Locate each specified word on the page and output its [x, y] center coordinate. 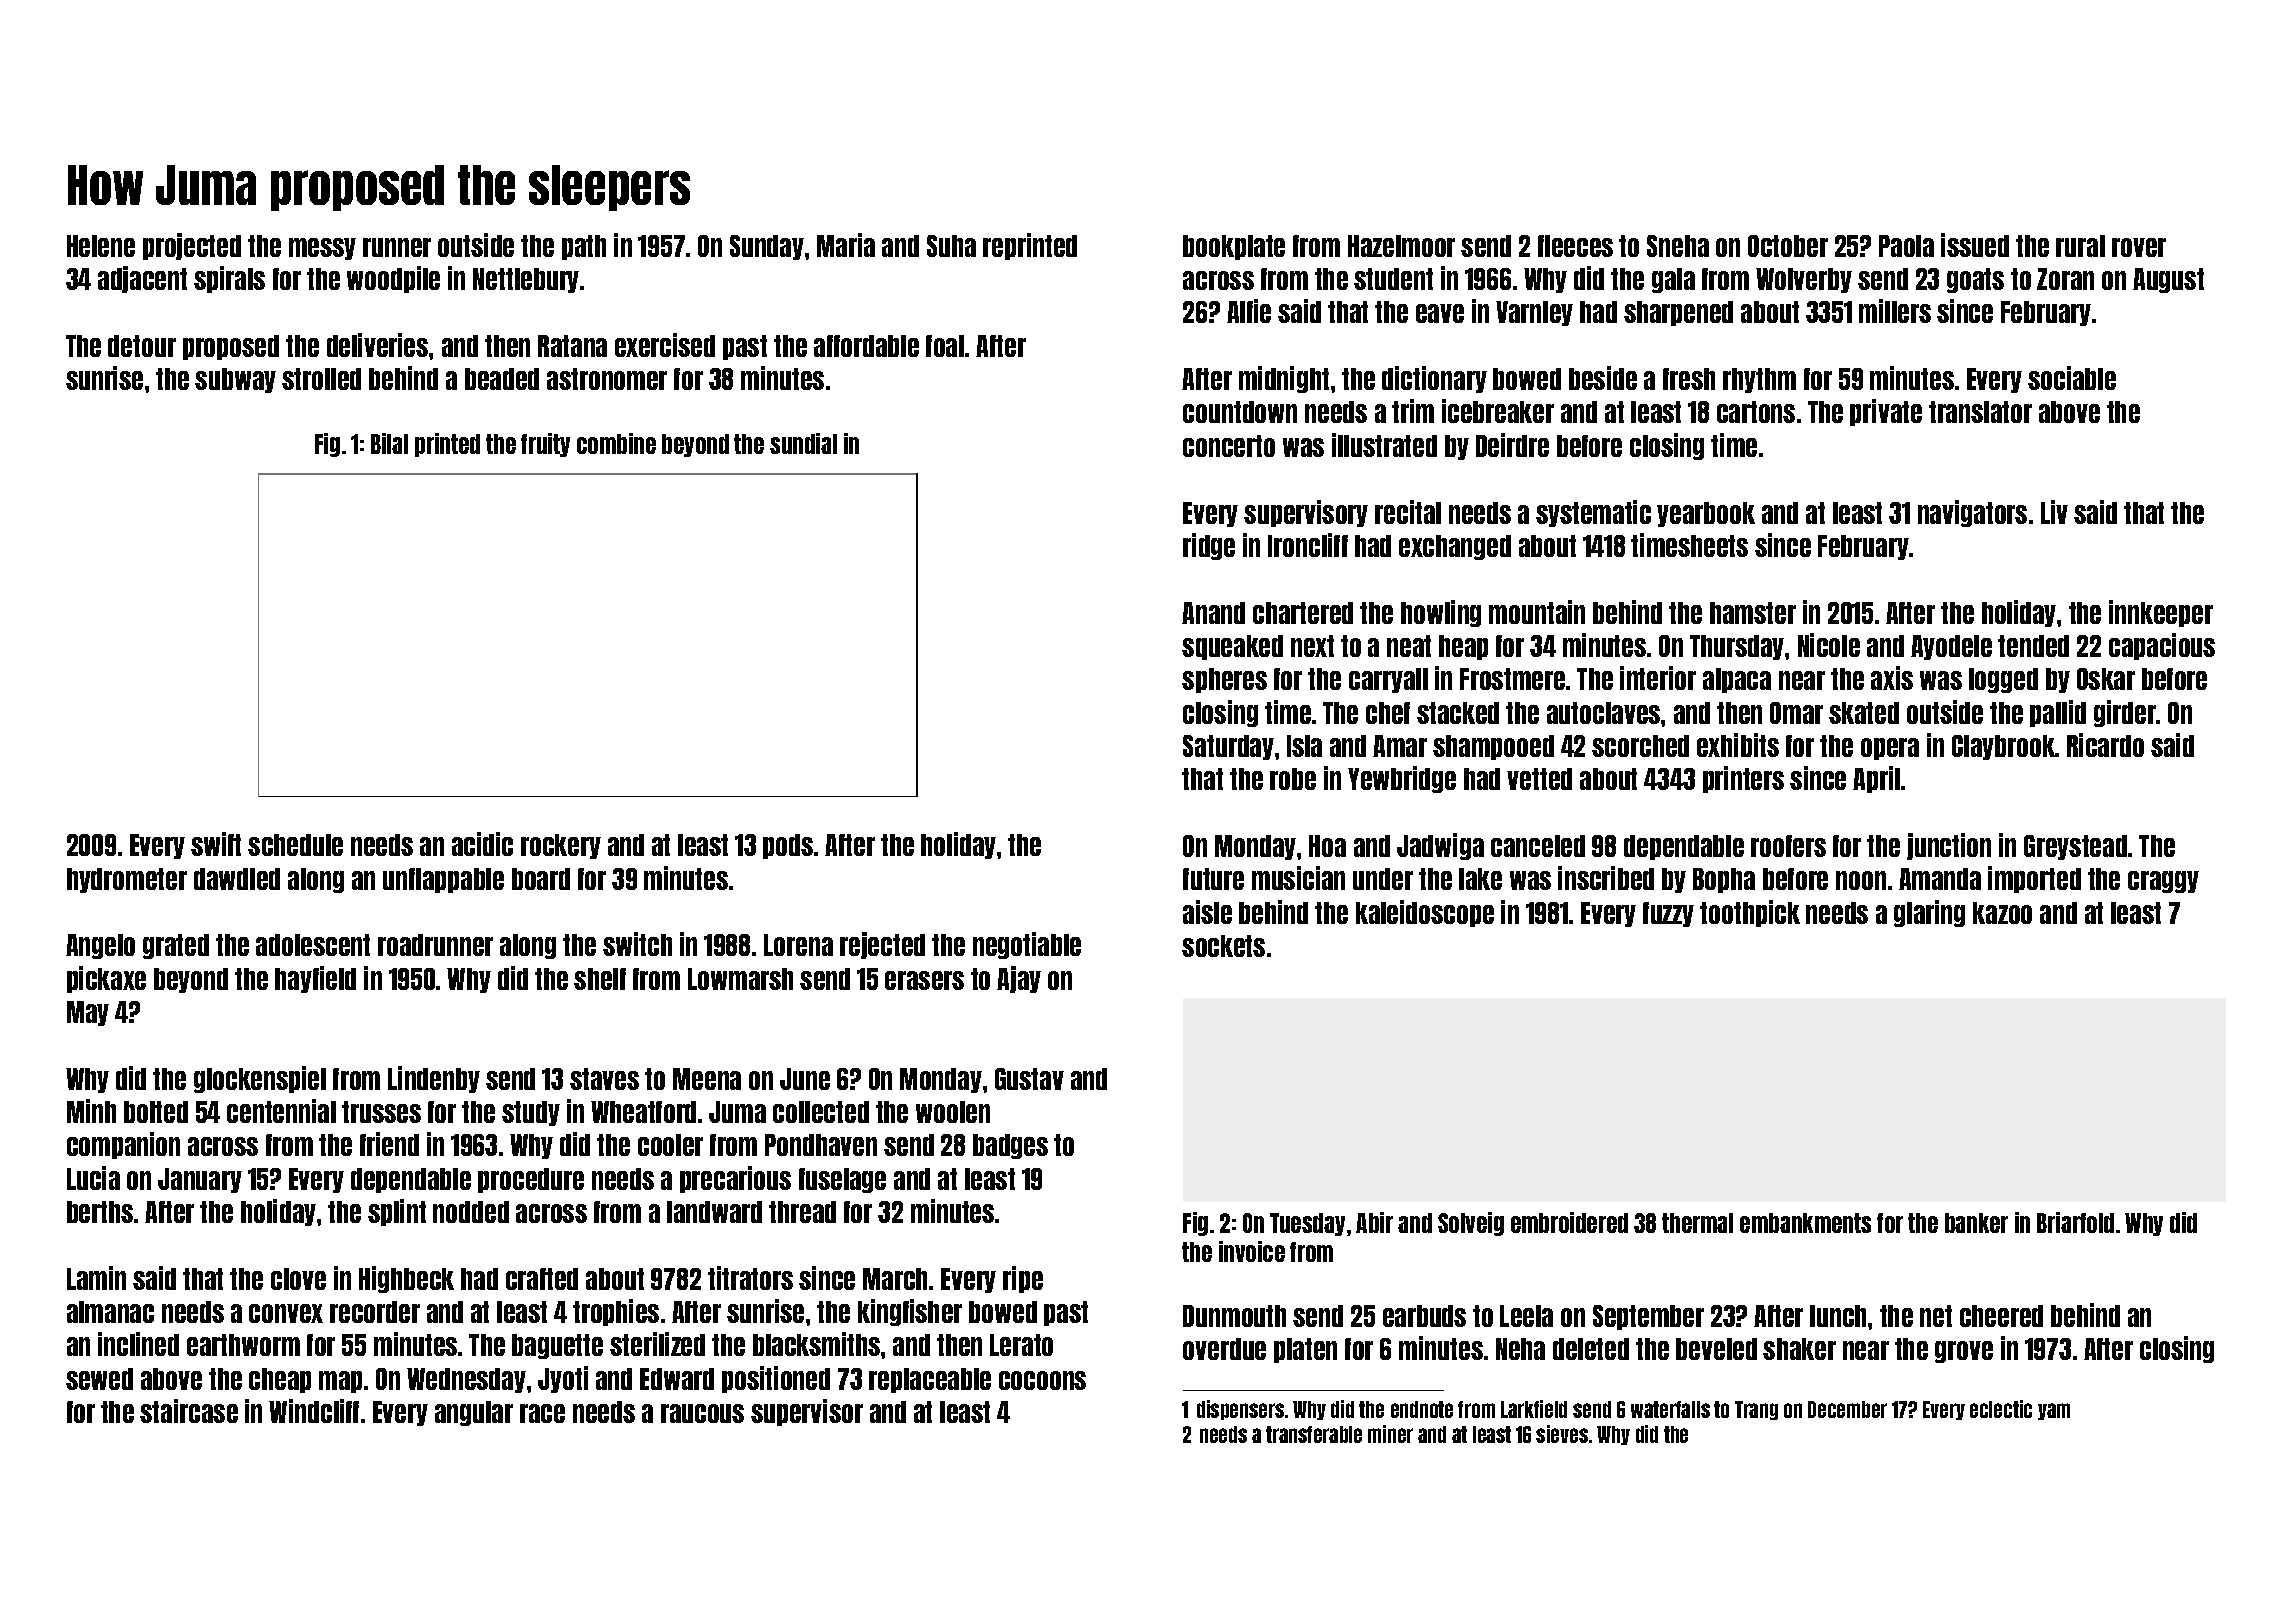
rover [2139, 247]
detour [142, 346]
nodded [471, 1212]
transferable [1314, 1434]
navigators [1972, 513]
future [1213, 879]
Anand [1213, 613]
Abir [1374, 1222]
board [541, 879]
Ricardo [2105, 745]
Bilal [389, 443]
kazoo [2002, 913]
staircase [189, 1411]
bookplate [1234, 247]
